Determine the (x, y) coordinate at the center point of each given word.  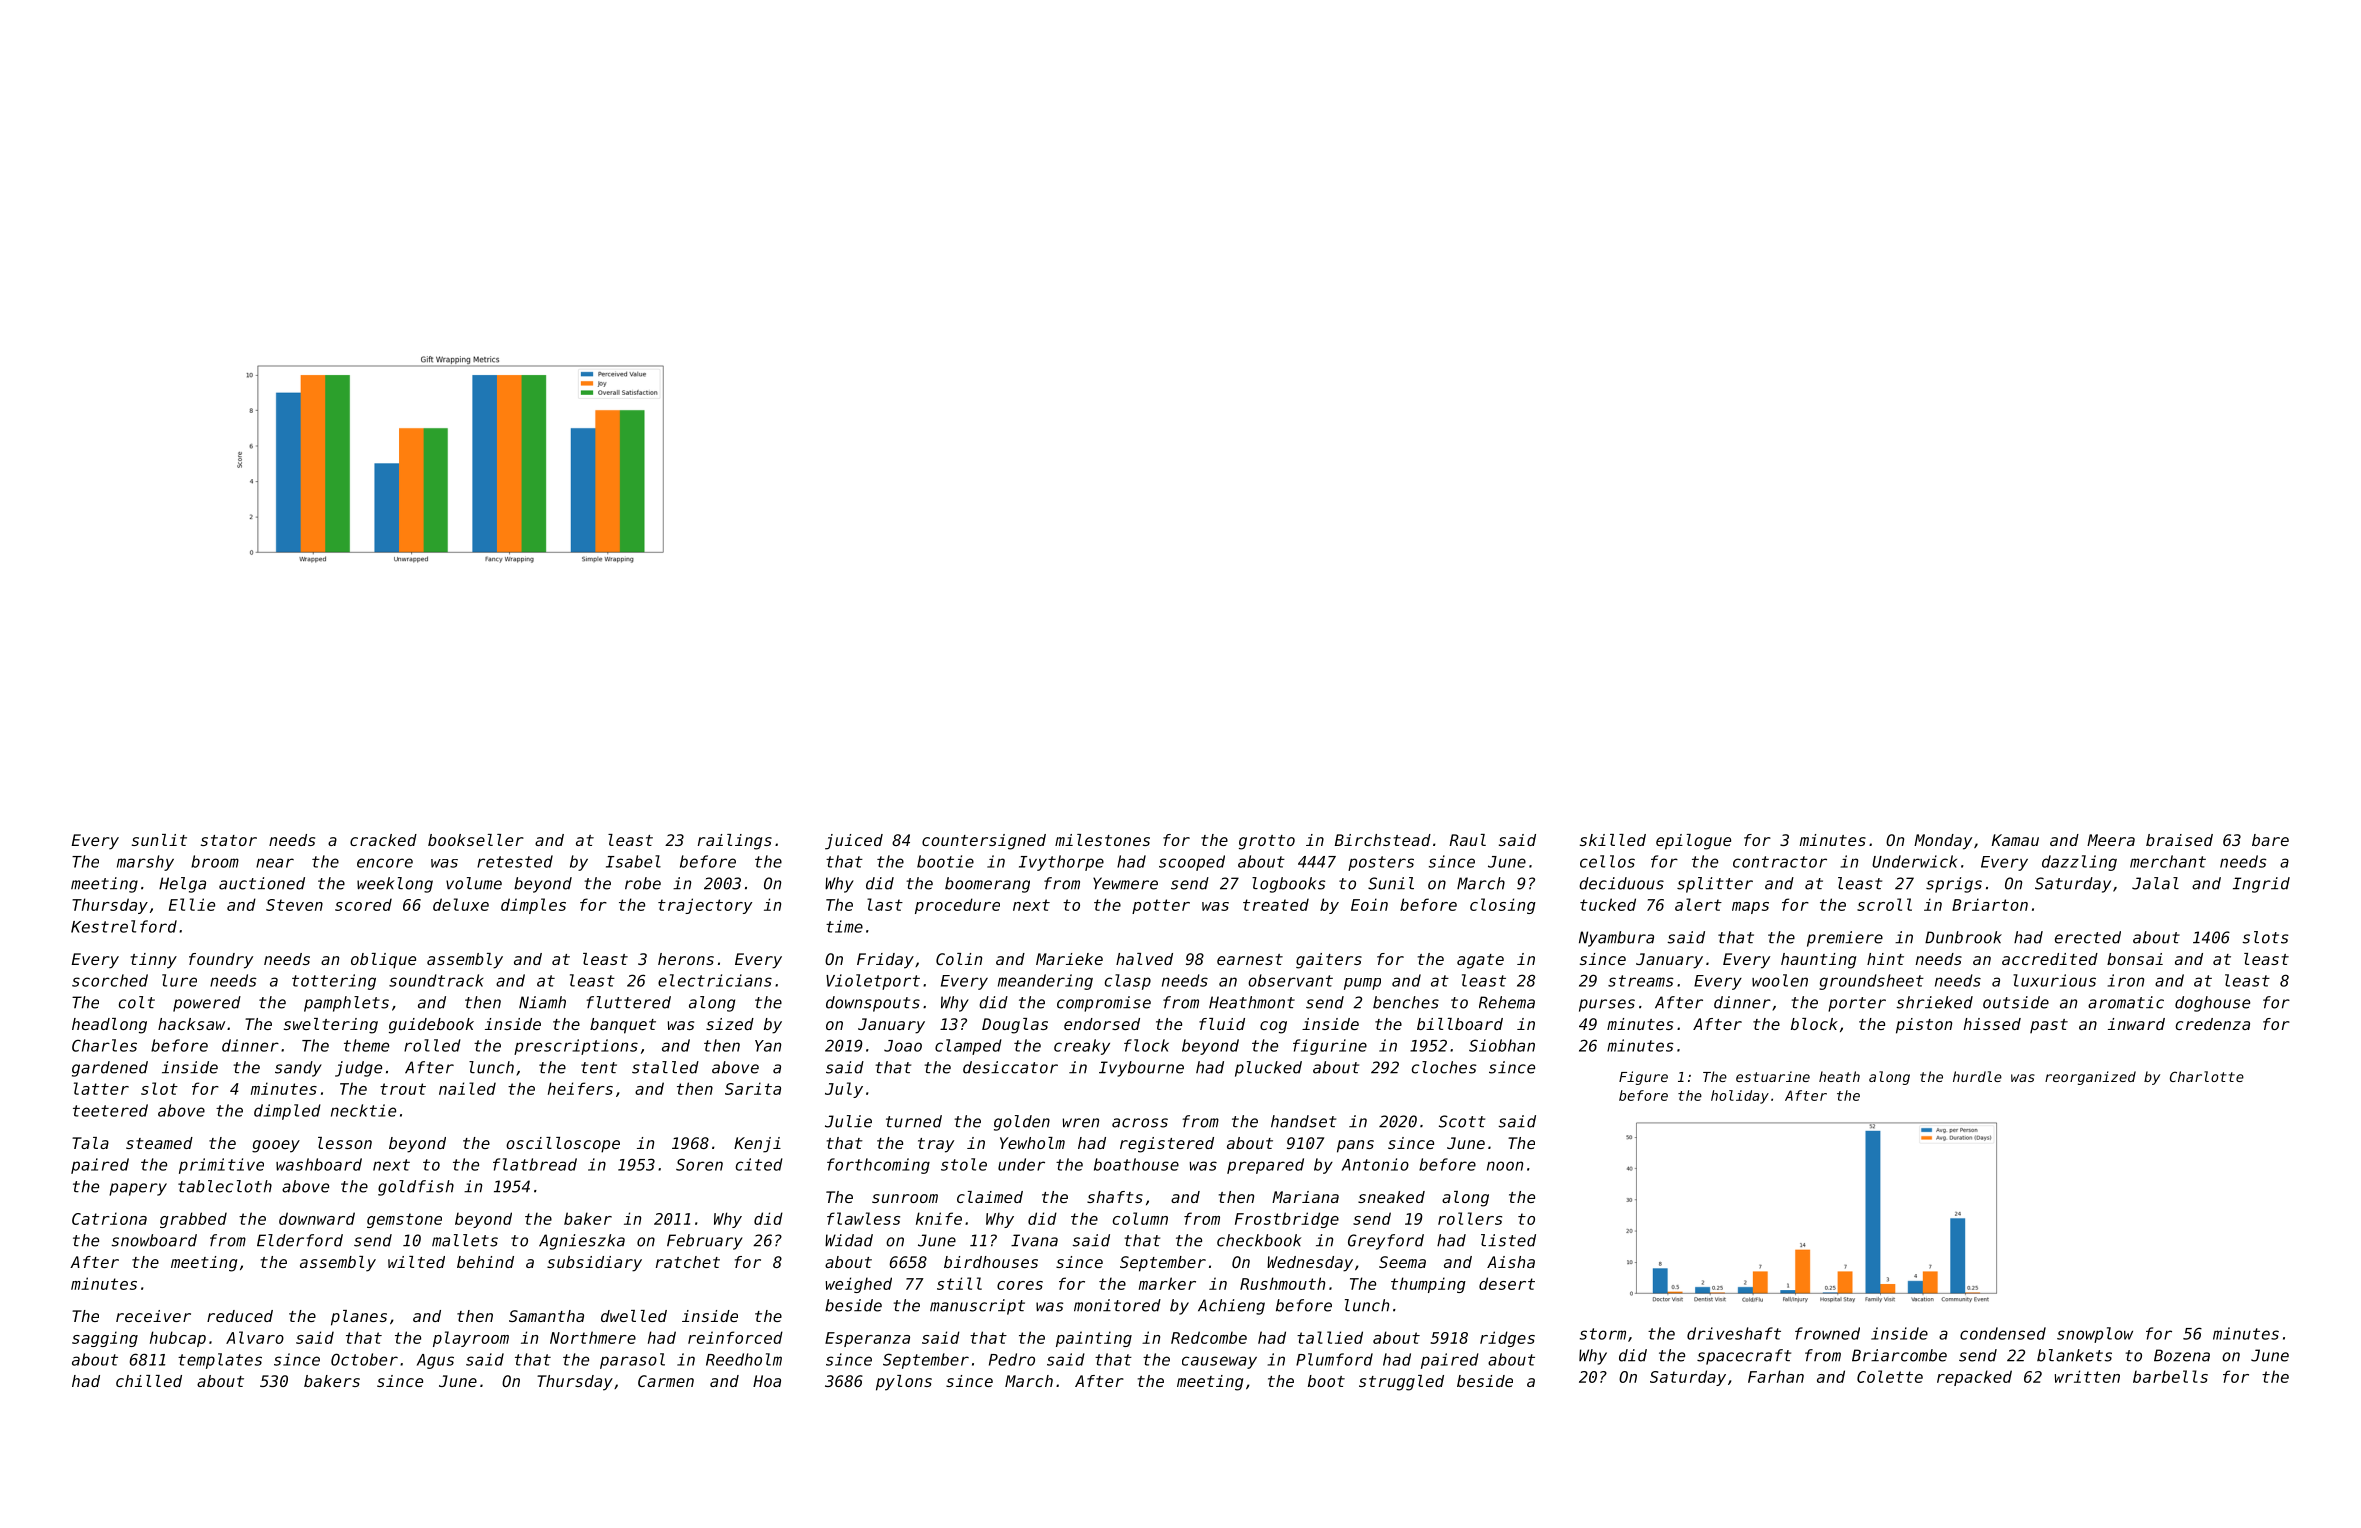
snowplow (2095, 1335)
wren (1081, 1123)
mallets (465, 1240)
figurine (1330, 1047)
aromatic (2126, 1002)
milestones (1102, 840)
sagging (105, 1339)
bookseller (476, 840)
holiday (1740, 1097)
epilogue (1693, 842)
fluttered (628, 1002)
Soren (699, 1164)
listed (1508, 1240)
